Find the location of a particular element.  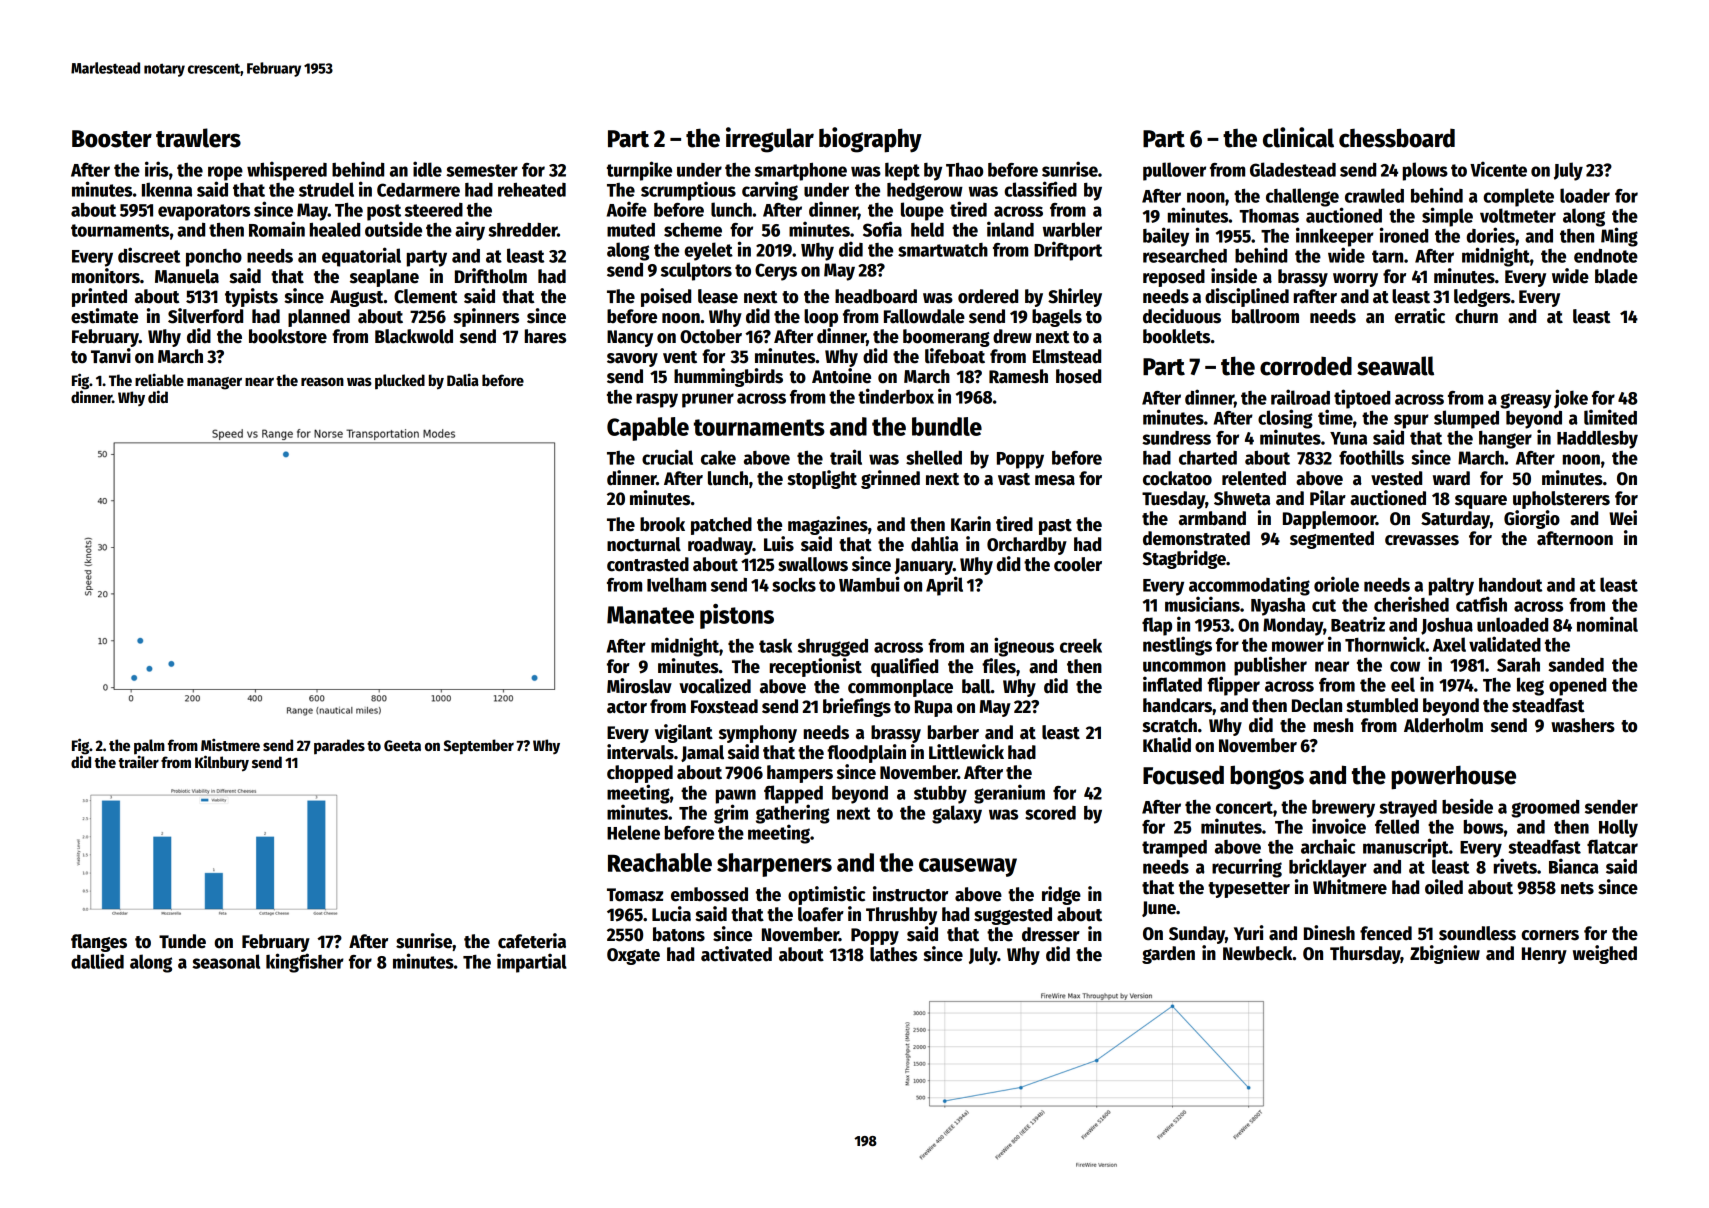

Wambui is located at coordinates (869, 584).
